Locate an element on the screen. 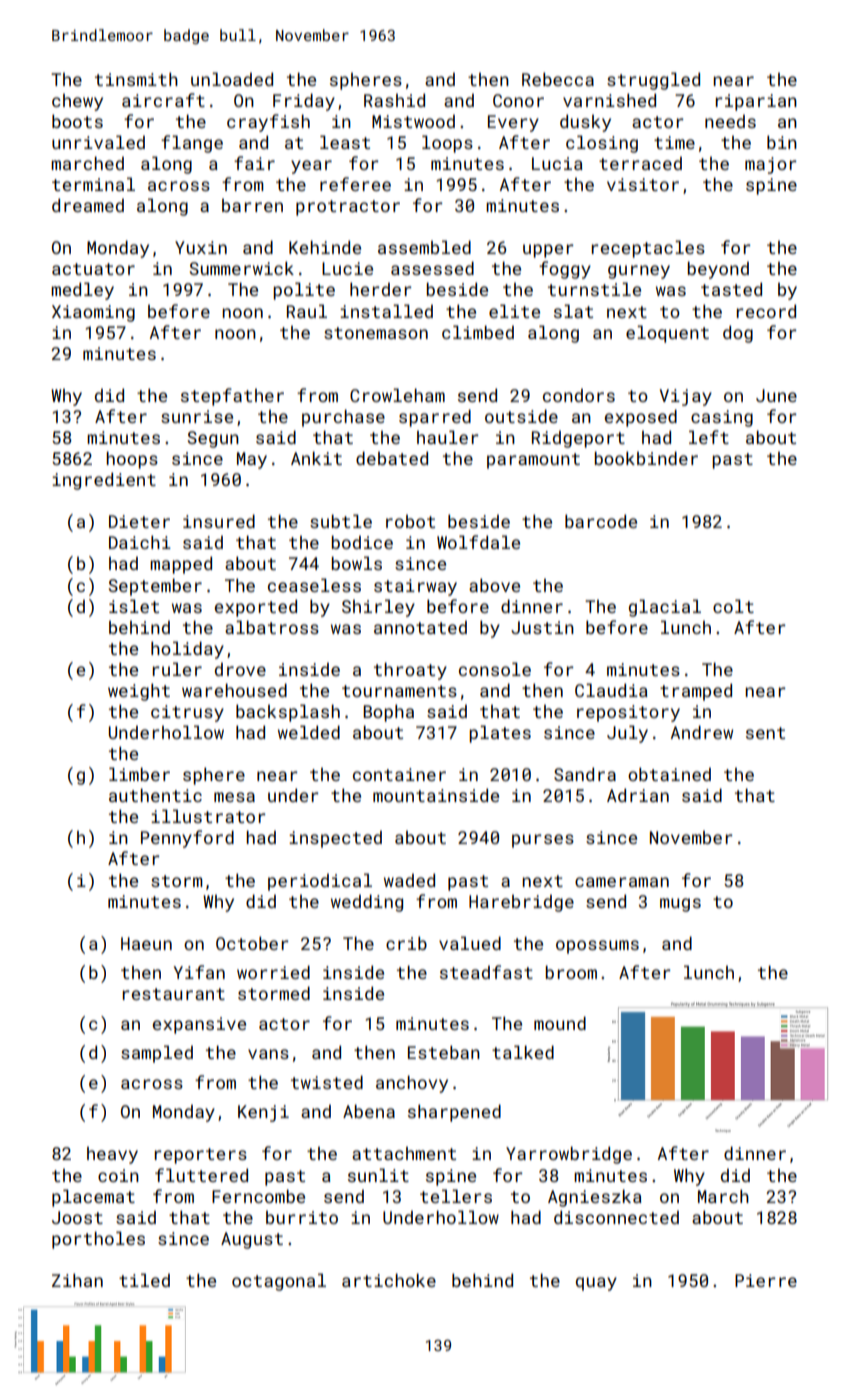 This screenshot has height=1400, width=849. plates is located at coordinates (500, 734).
